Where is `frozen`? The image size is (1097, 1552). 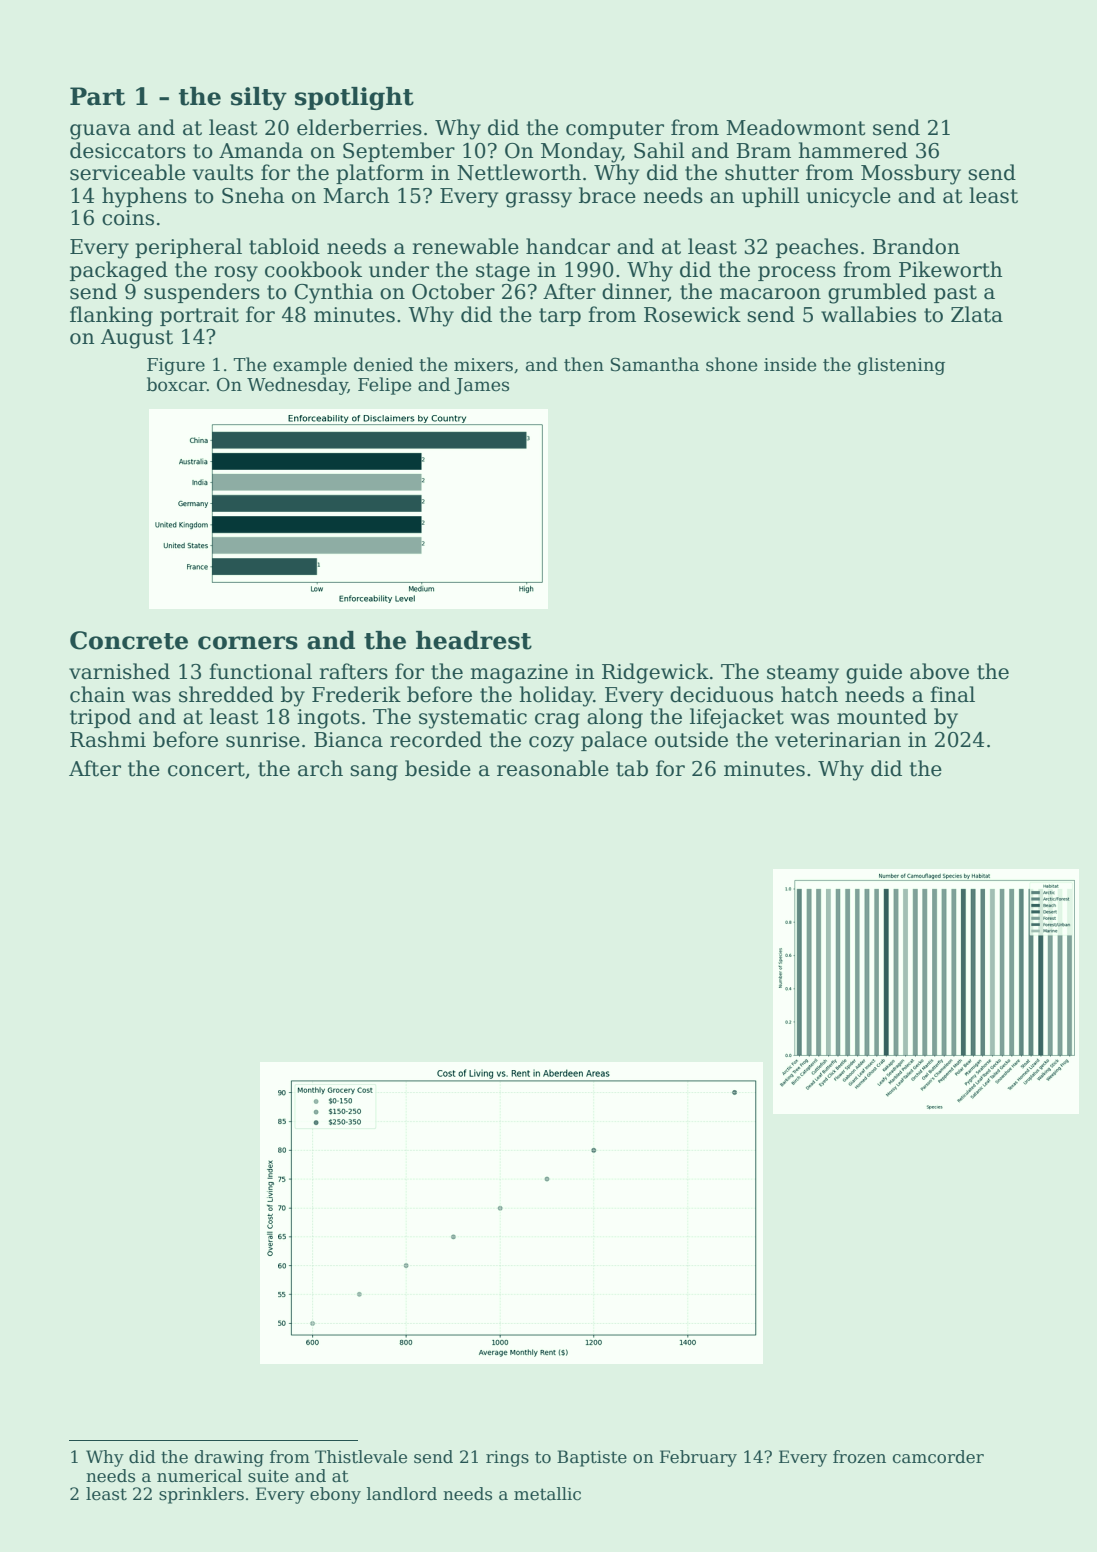 frozen is located at coordinates (859, 1457).
